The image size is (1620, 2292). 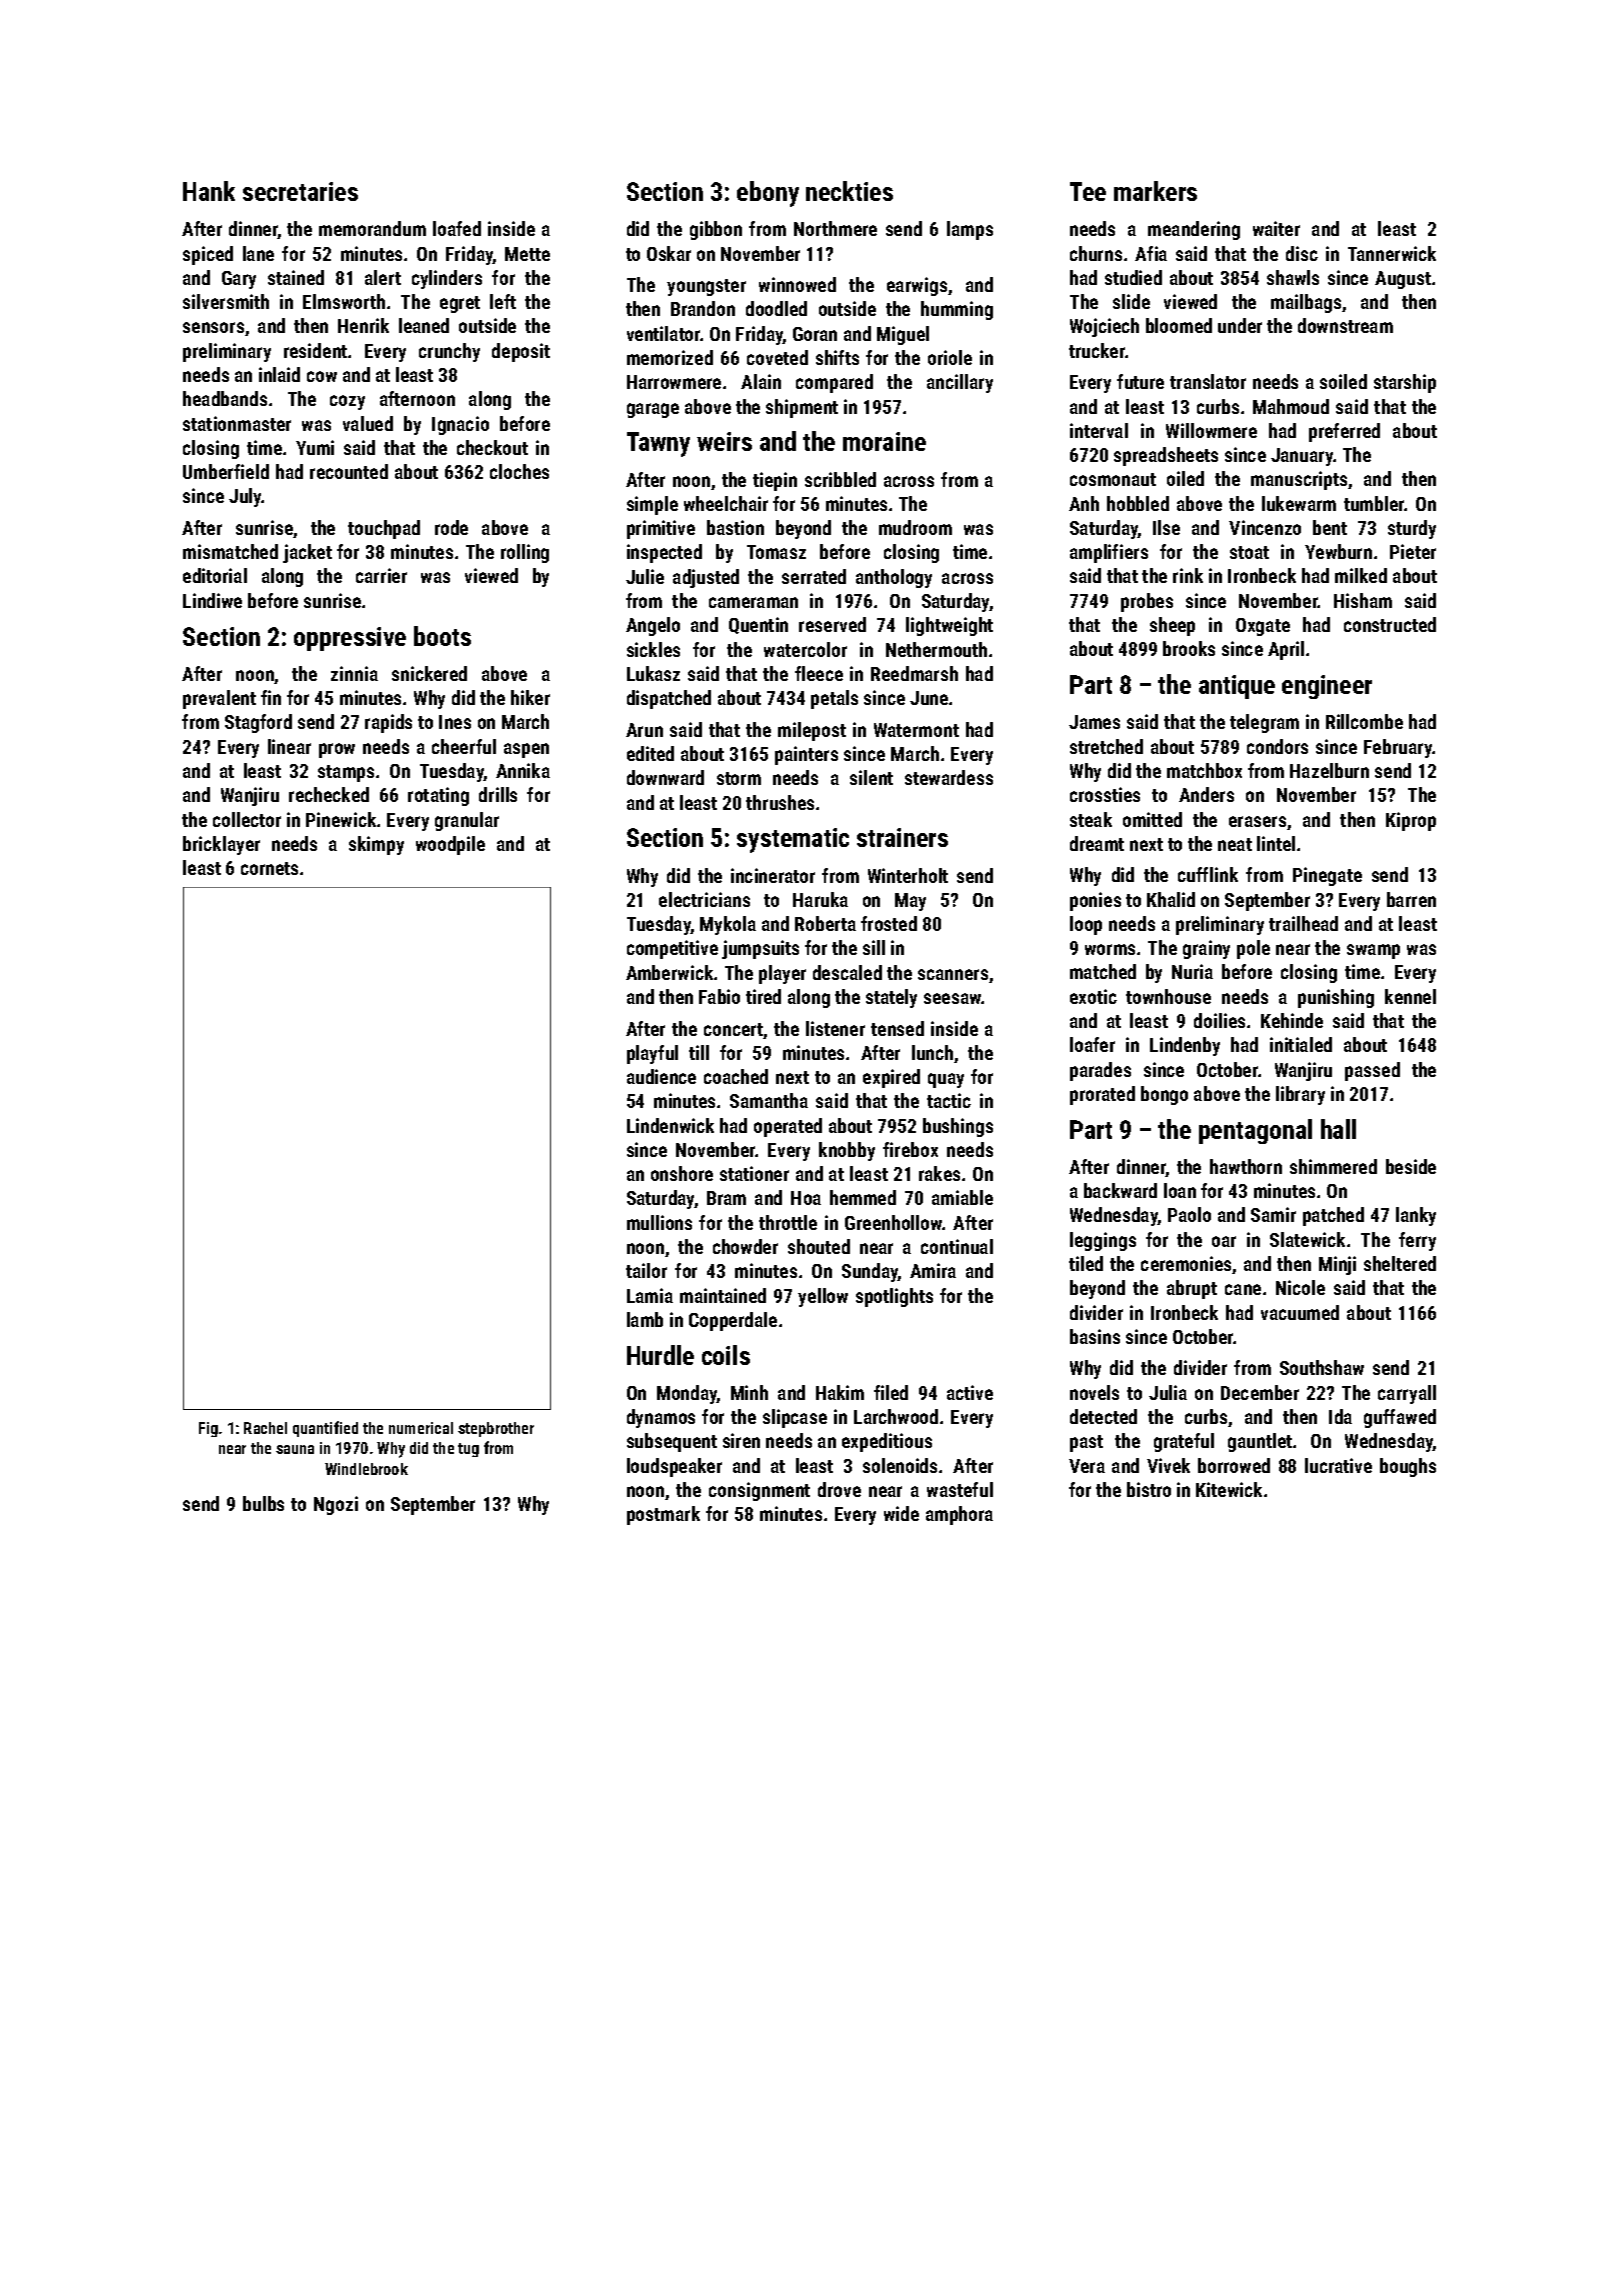 I want to click on neckties, so click(x=849, y=191).
